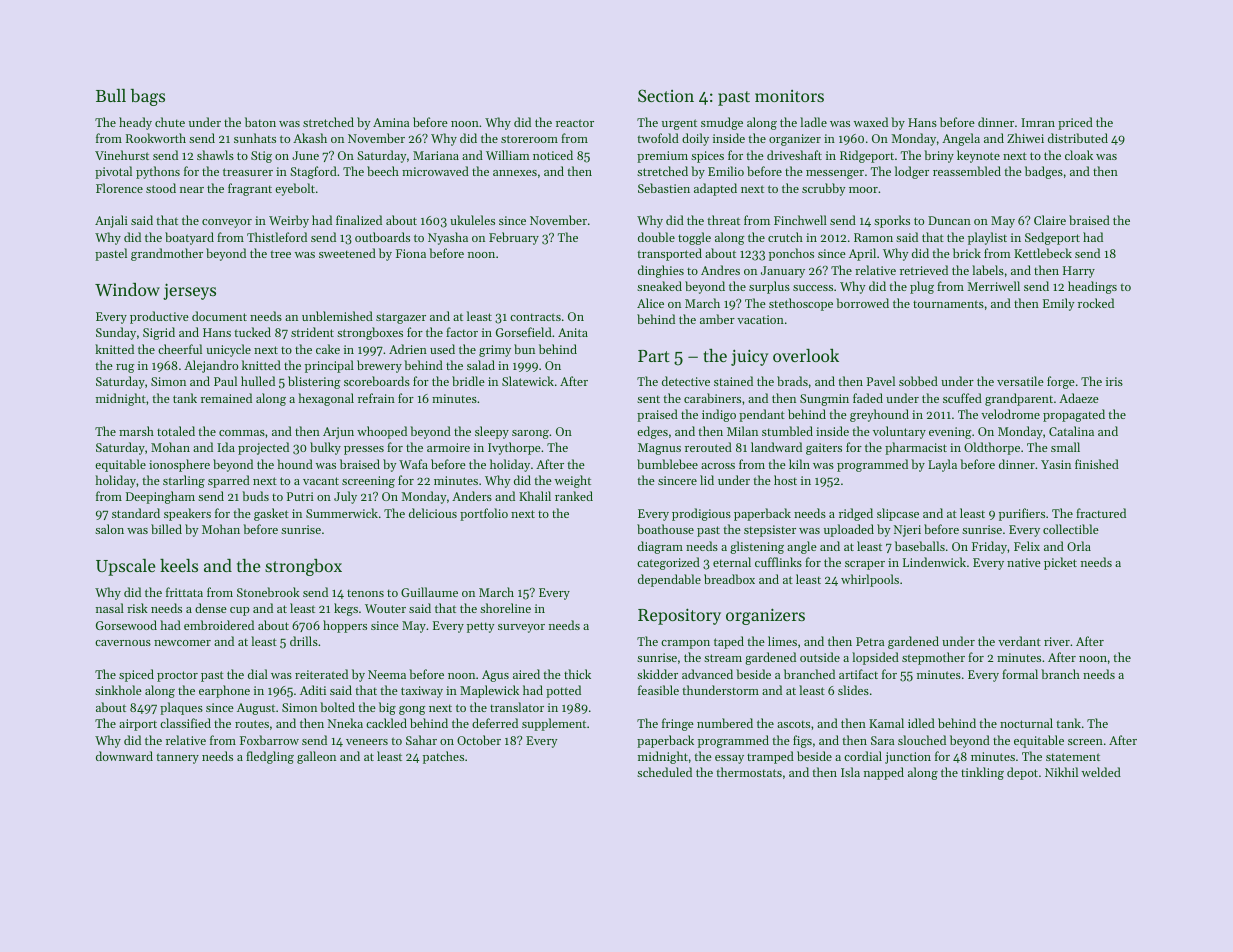 This screenshot has height=952, width=1233. Describe the element at coordinates (659, 286) in the screenshot. I see `sneaked` at that location.
